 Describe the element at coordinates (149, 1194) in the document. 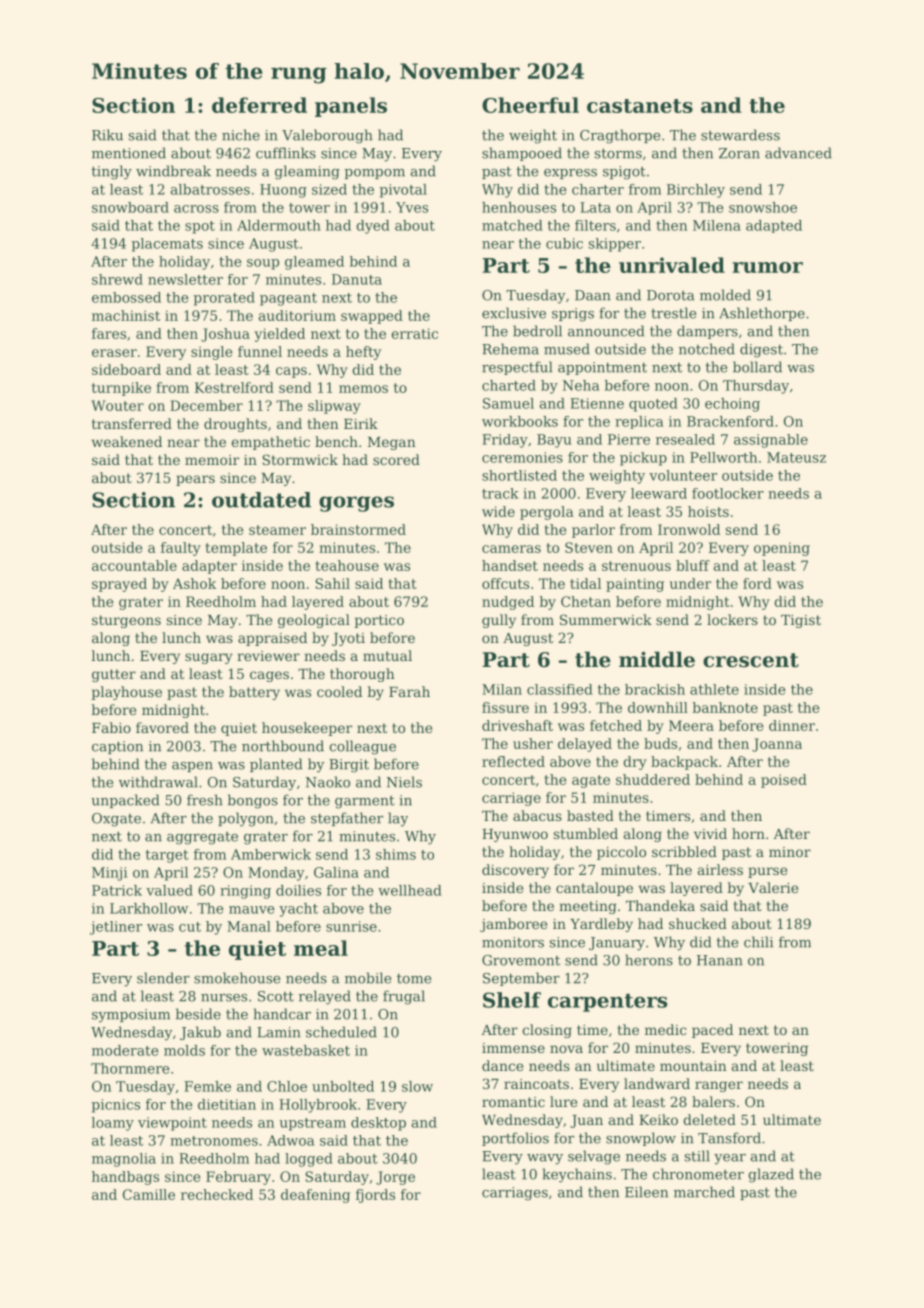

I see `Camille` at that location.
